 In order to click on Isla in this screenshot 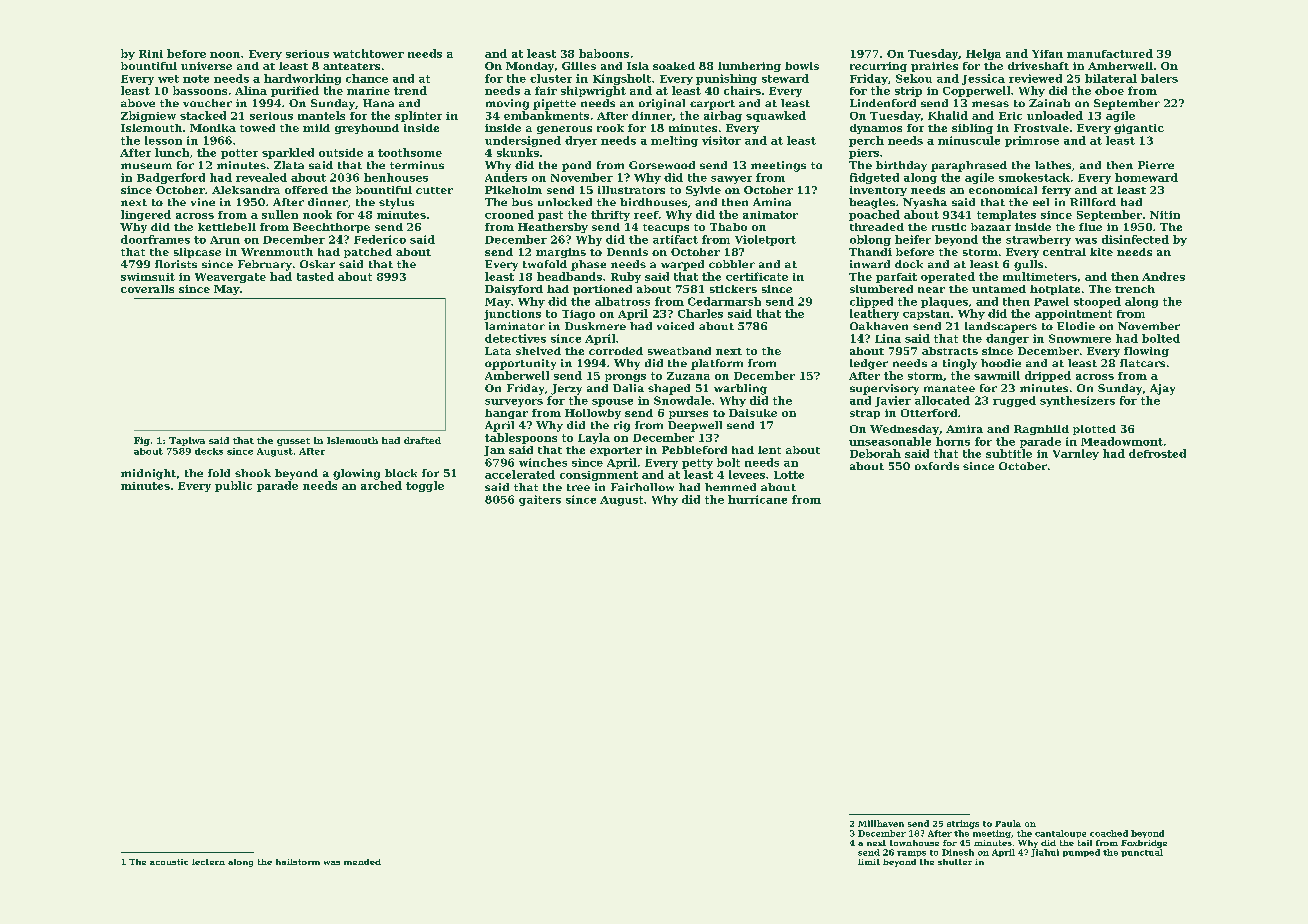, I will do `click(638, 66)`.
